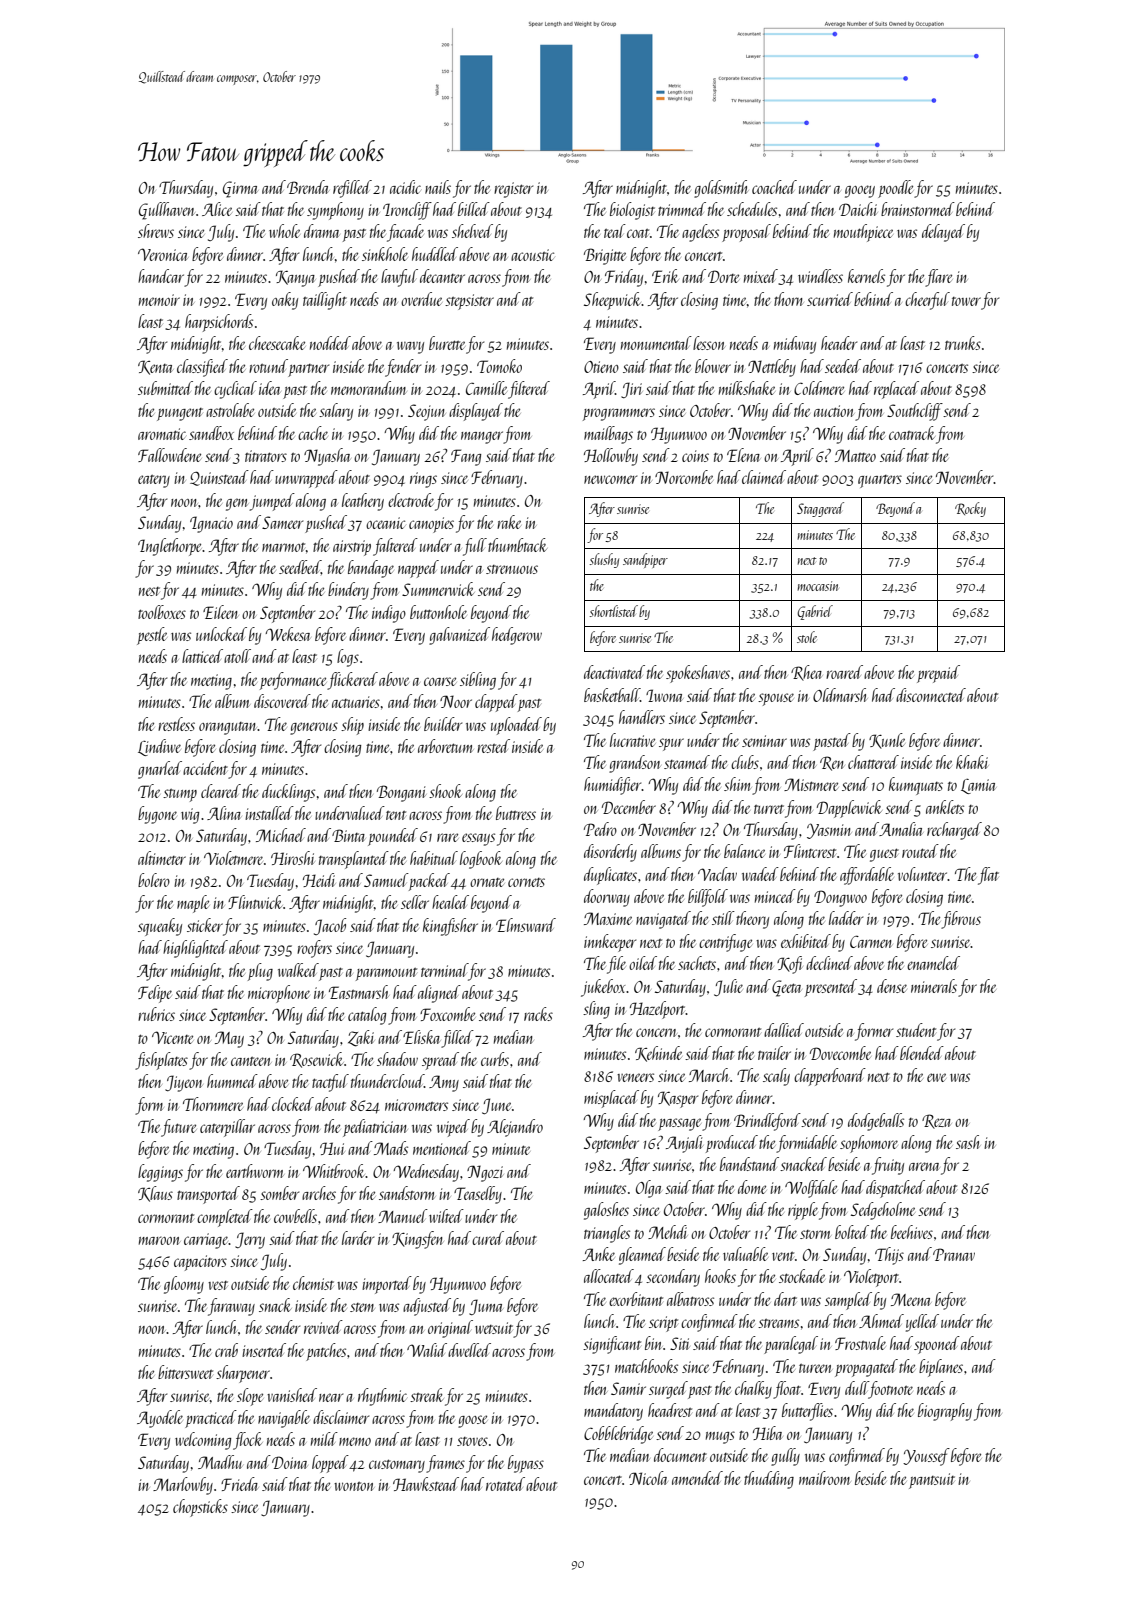 This page has width=1143, height=1617. Describe the element at coordinates (160, 1419) in the page. I see `Ayodele` at that location.
